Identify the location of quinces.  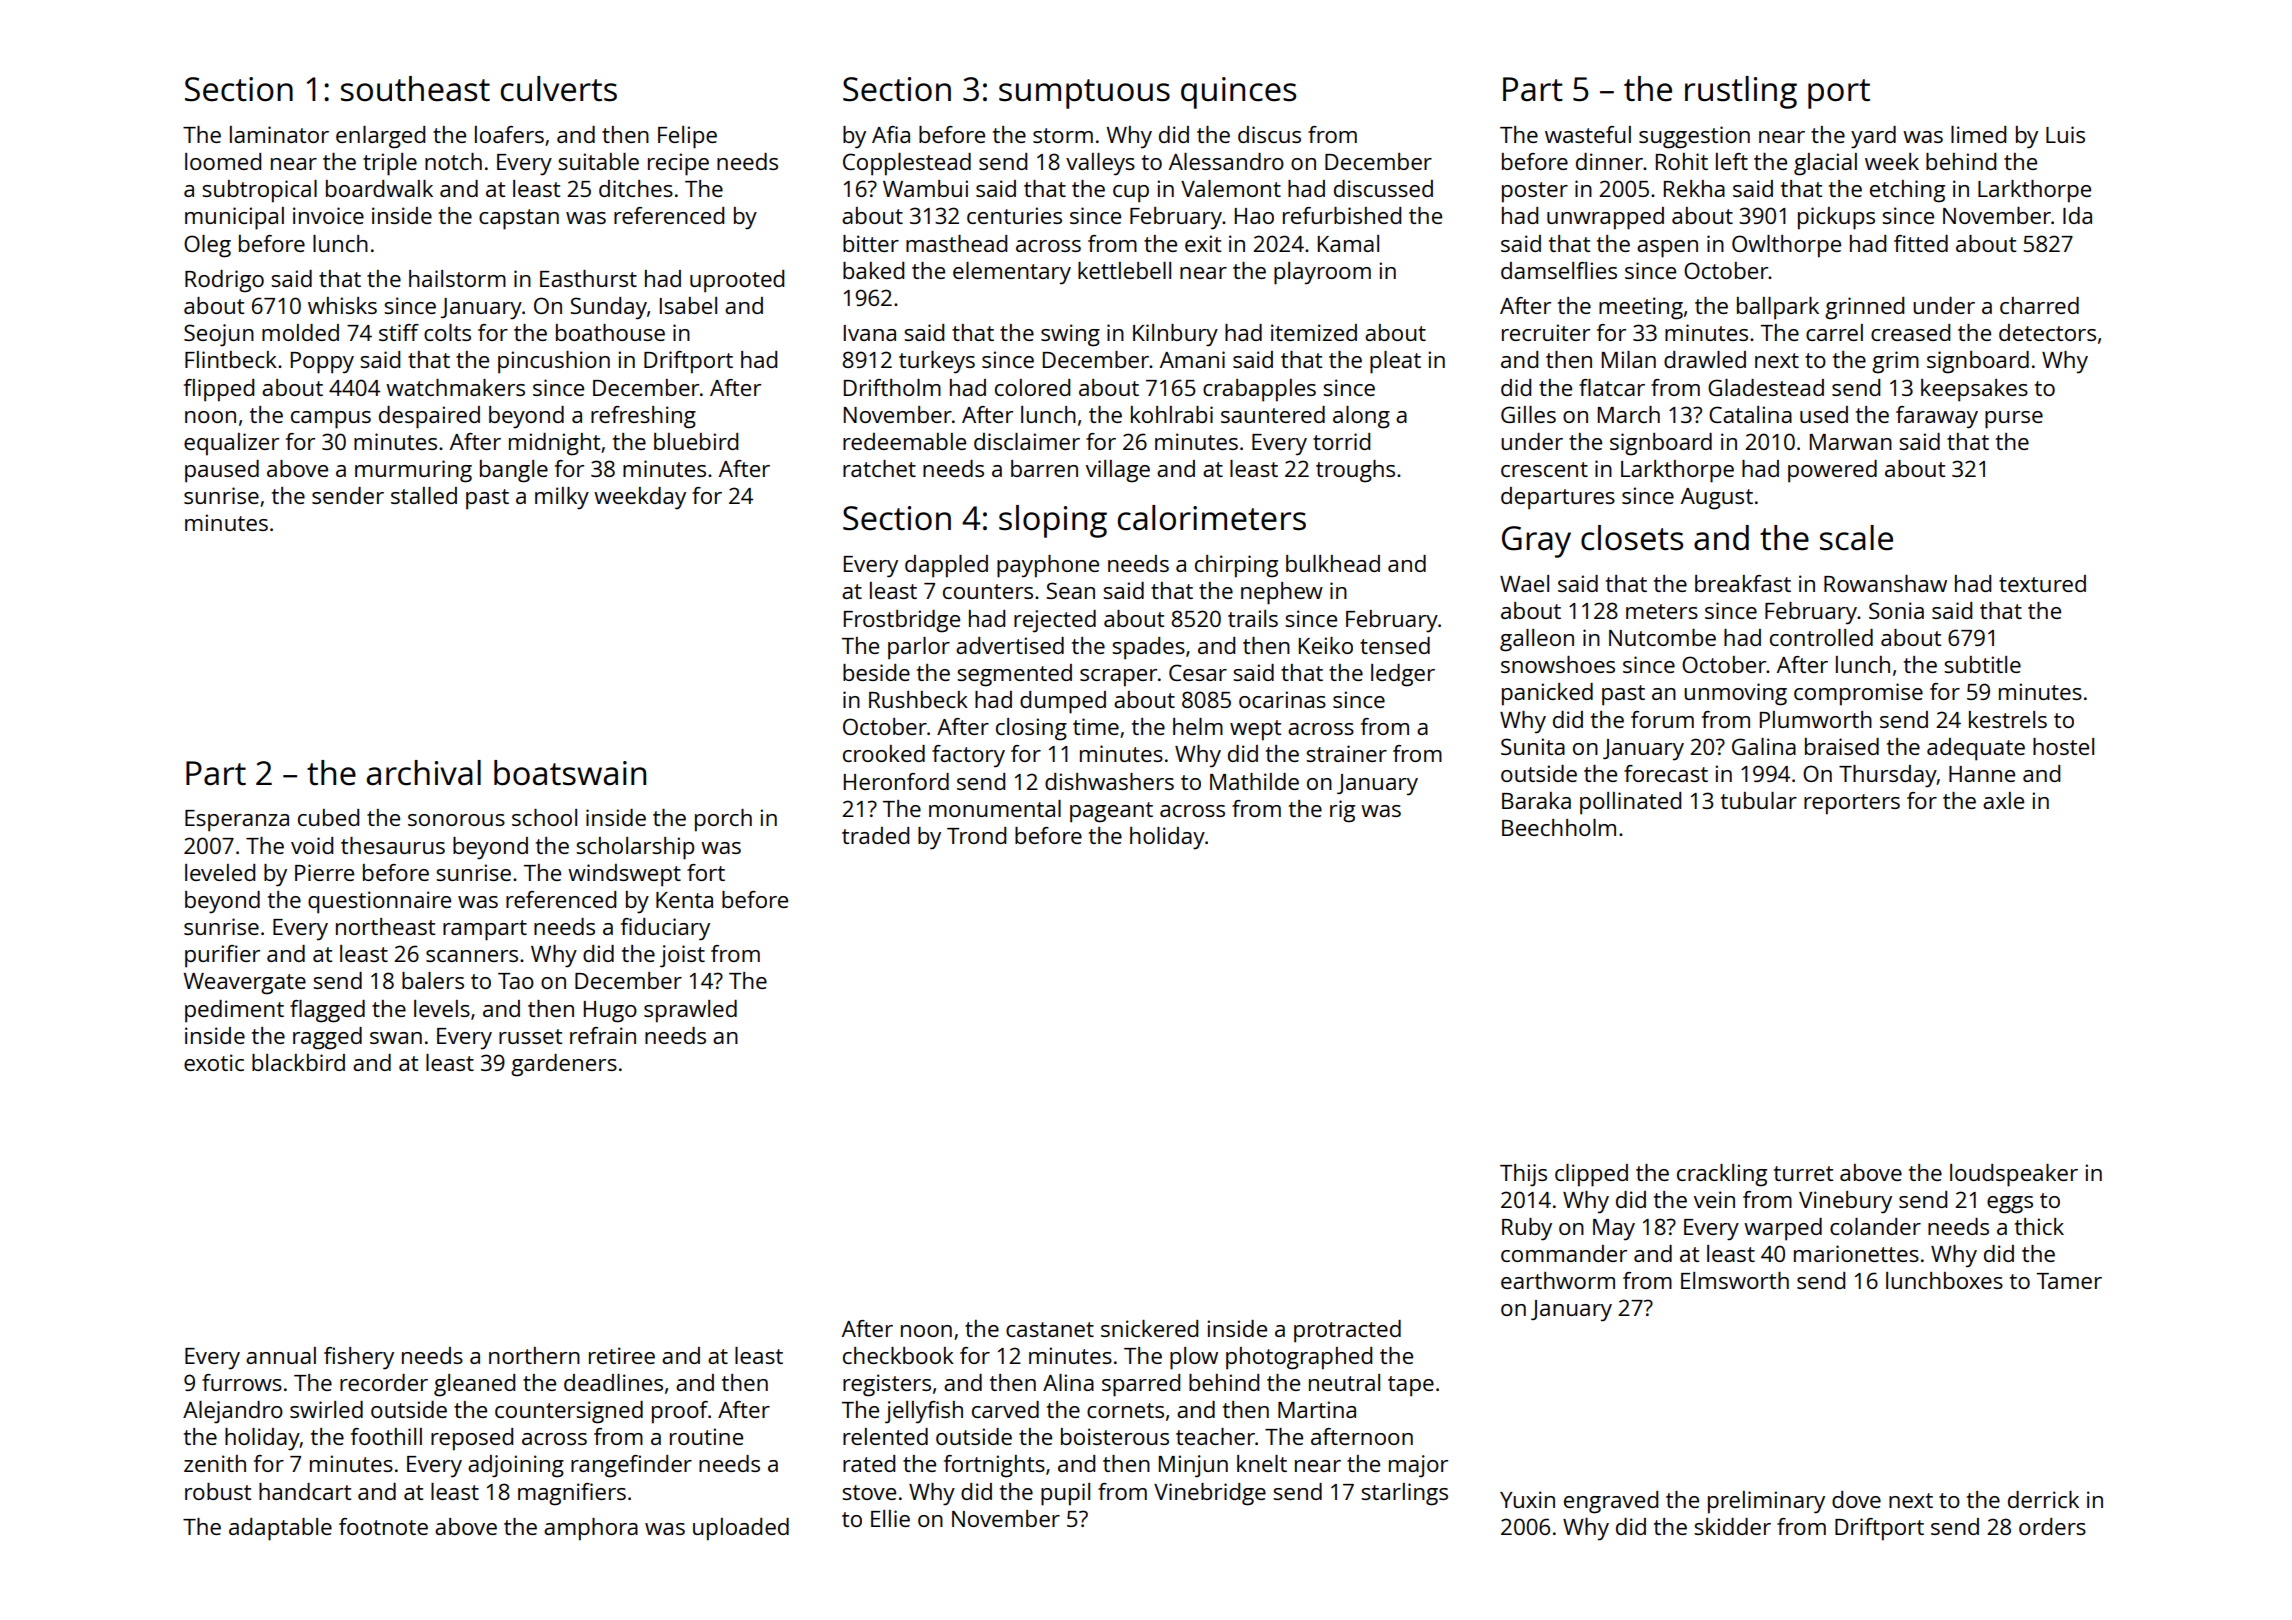
(1238, 93).
